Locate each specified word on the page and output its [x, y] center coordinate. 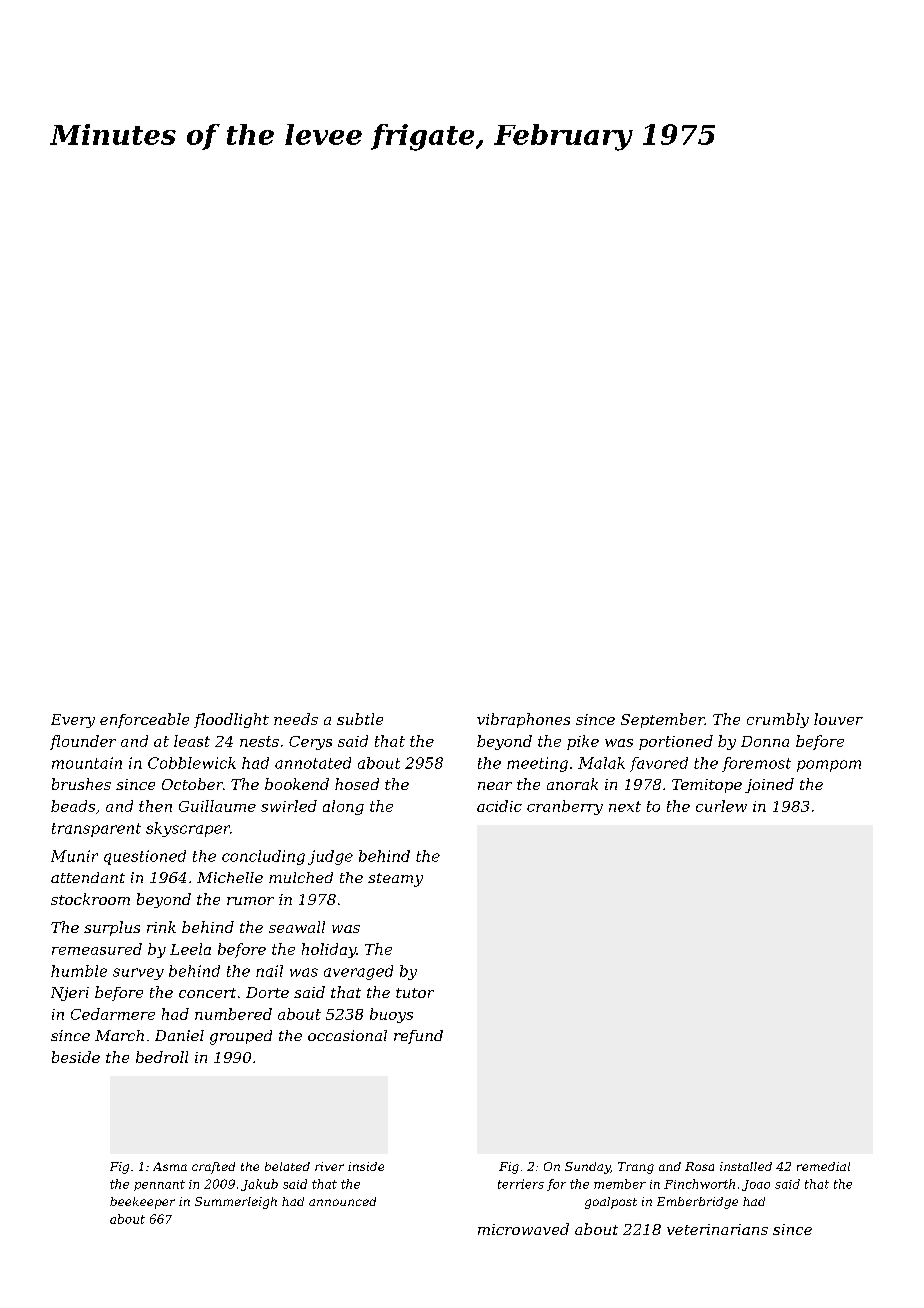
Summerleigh [236, 1203]
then [155, 806]
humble [79, 971]
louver [838, 719]
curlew [721, 806]
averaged [358, 972]
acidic [499, 806]
